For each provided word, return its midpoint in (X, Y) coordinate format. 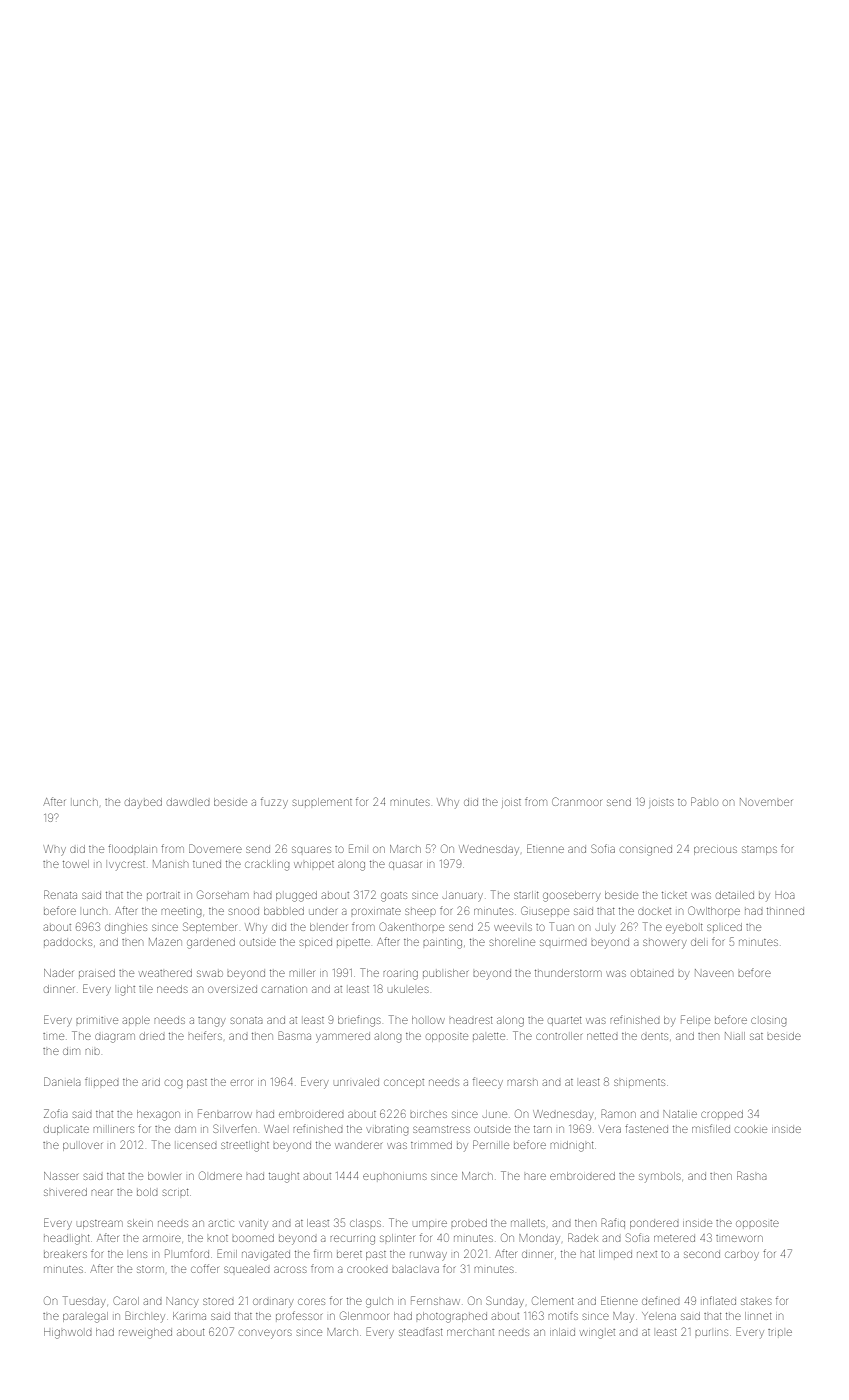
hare (535, 1176)
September (210, 927)
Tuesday (84, 1302)
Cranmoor (577, 801)
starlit (526, 895)
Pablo (704, 801)
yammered (343, 1036)
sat (756, 1036)
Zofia (56, 1113)
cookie (751, 1129)
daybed (143, 802)
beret (349, 1254)
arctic (221, 1223)
